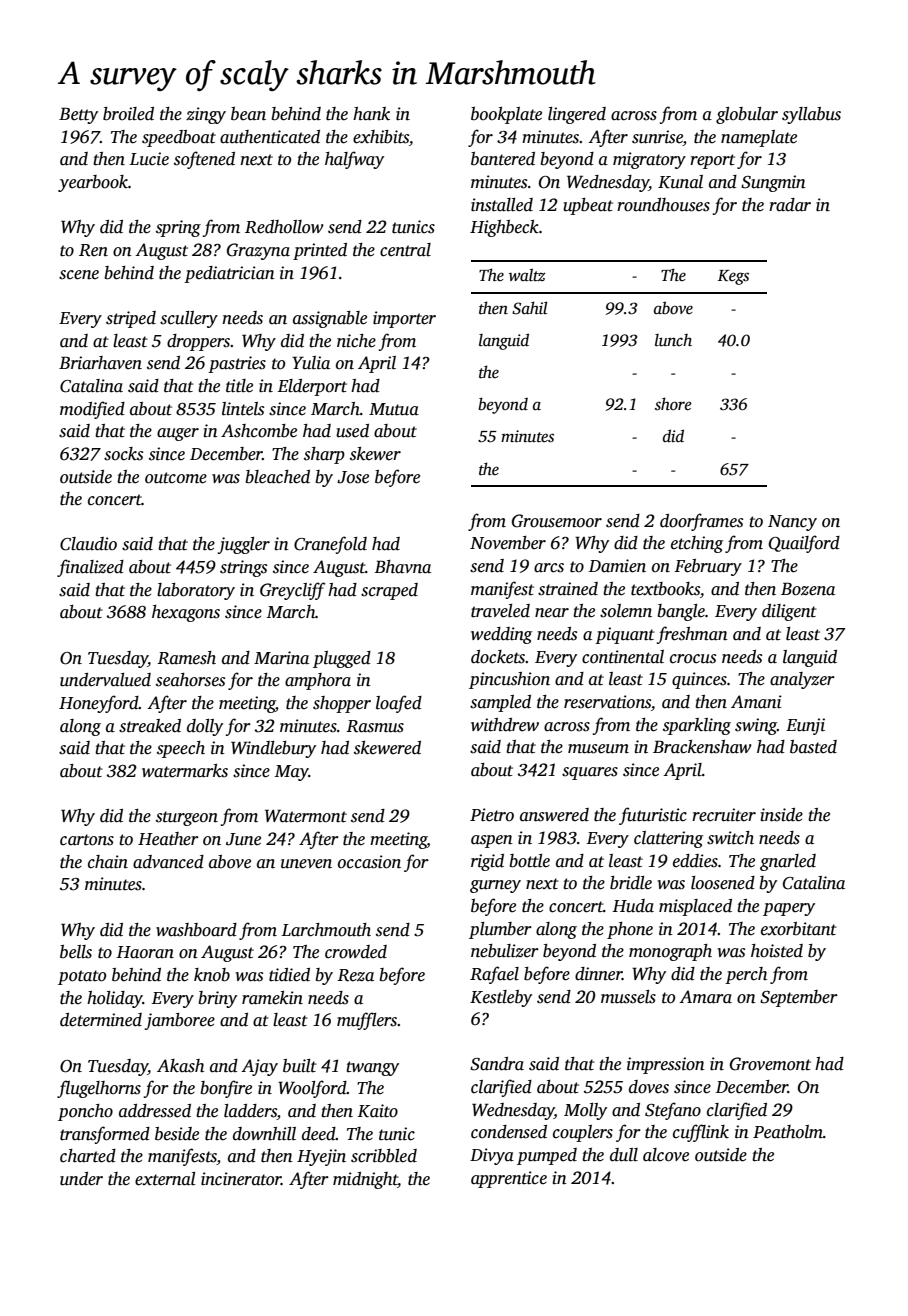 This screenshot has width=908, height=1316. I want to click on yearbook, so click(93, 183).
